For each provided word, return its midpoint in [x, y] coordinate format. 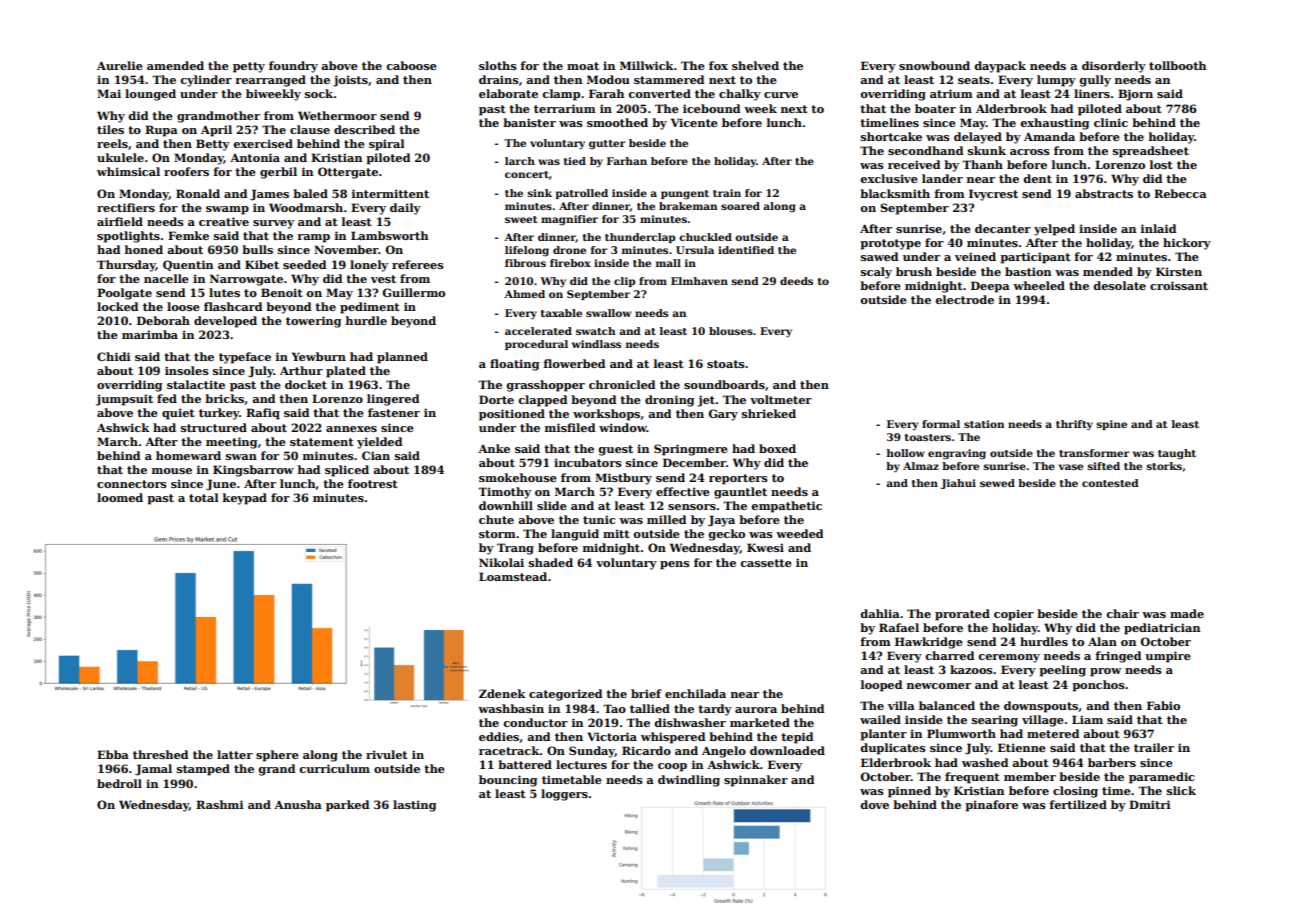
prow [1105, 672]
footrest [373, 483]
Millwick [647, 65]
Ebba [113, 754]
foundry [293, 67]
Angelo [724, 752]
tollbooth [1177, 65]
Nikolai [501, 562]
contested [1110, 483]
